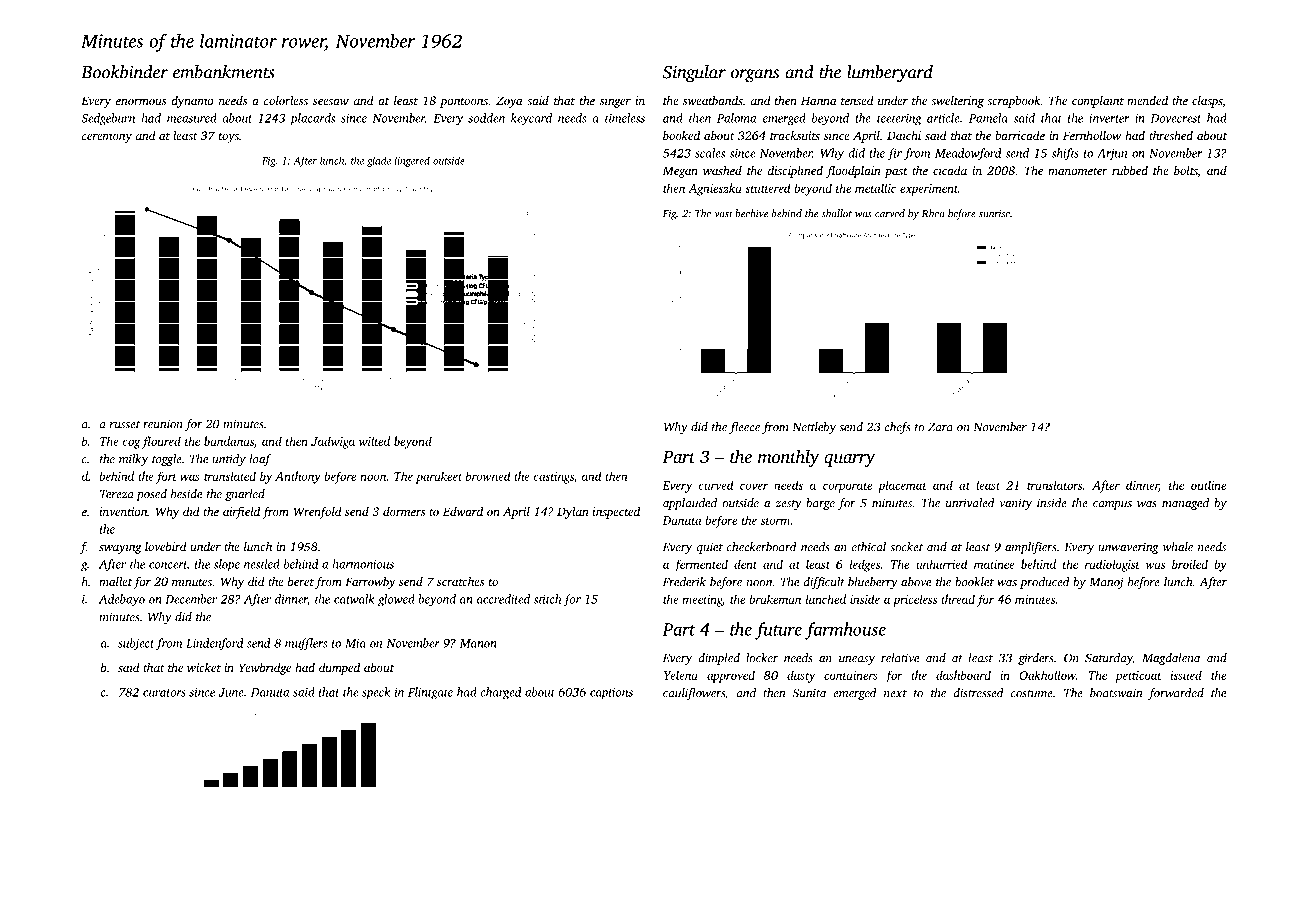 This document has height=924, width=1308. Describe the element at coordinates (1186, 171) in the document. I see `bolts` at that location.
